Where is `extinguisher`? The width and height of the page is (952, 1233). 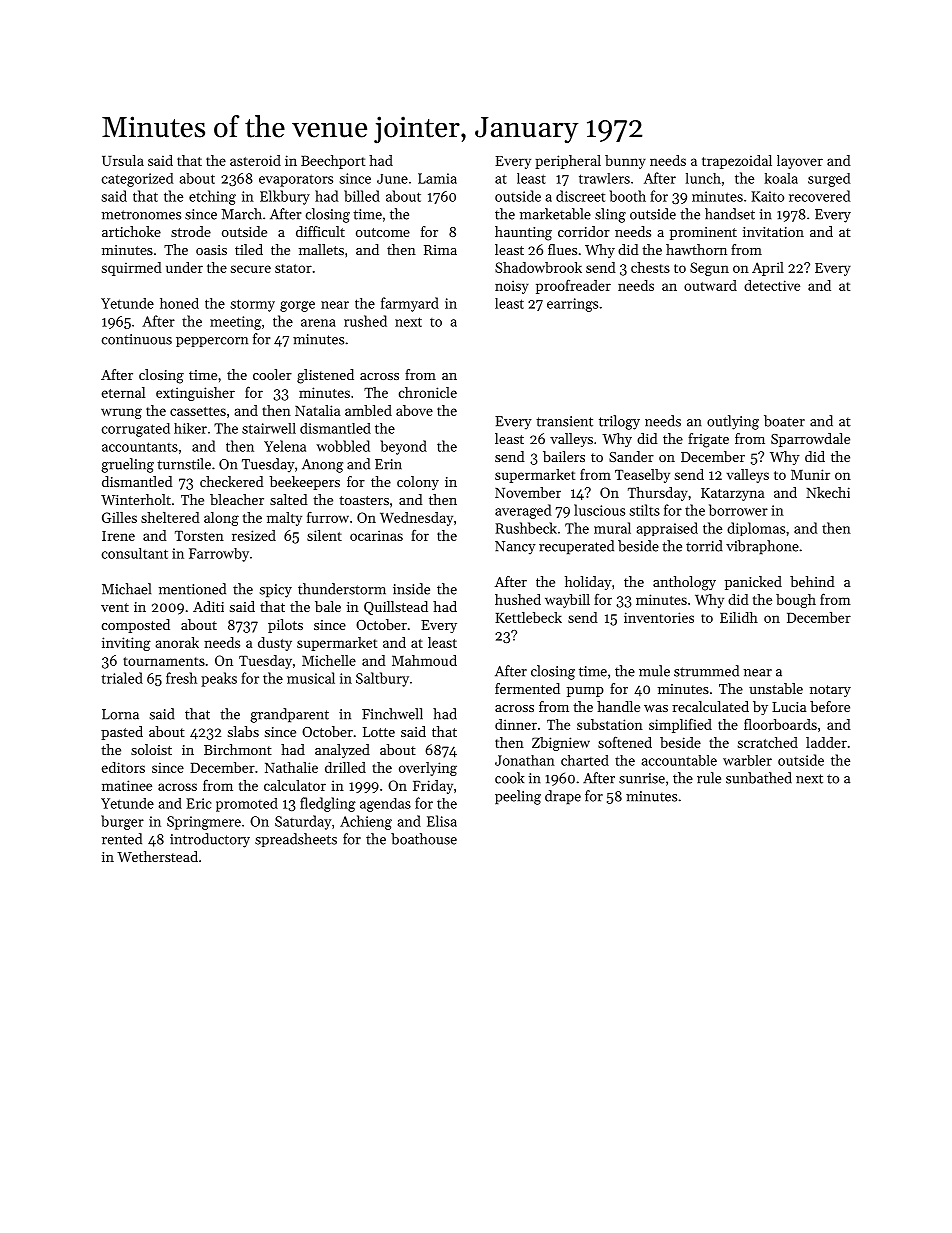 extinguisher is located at coordinates (195, 394).
